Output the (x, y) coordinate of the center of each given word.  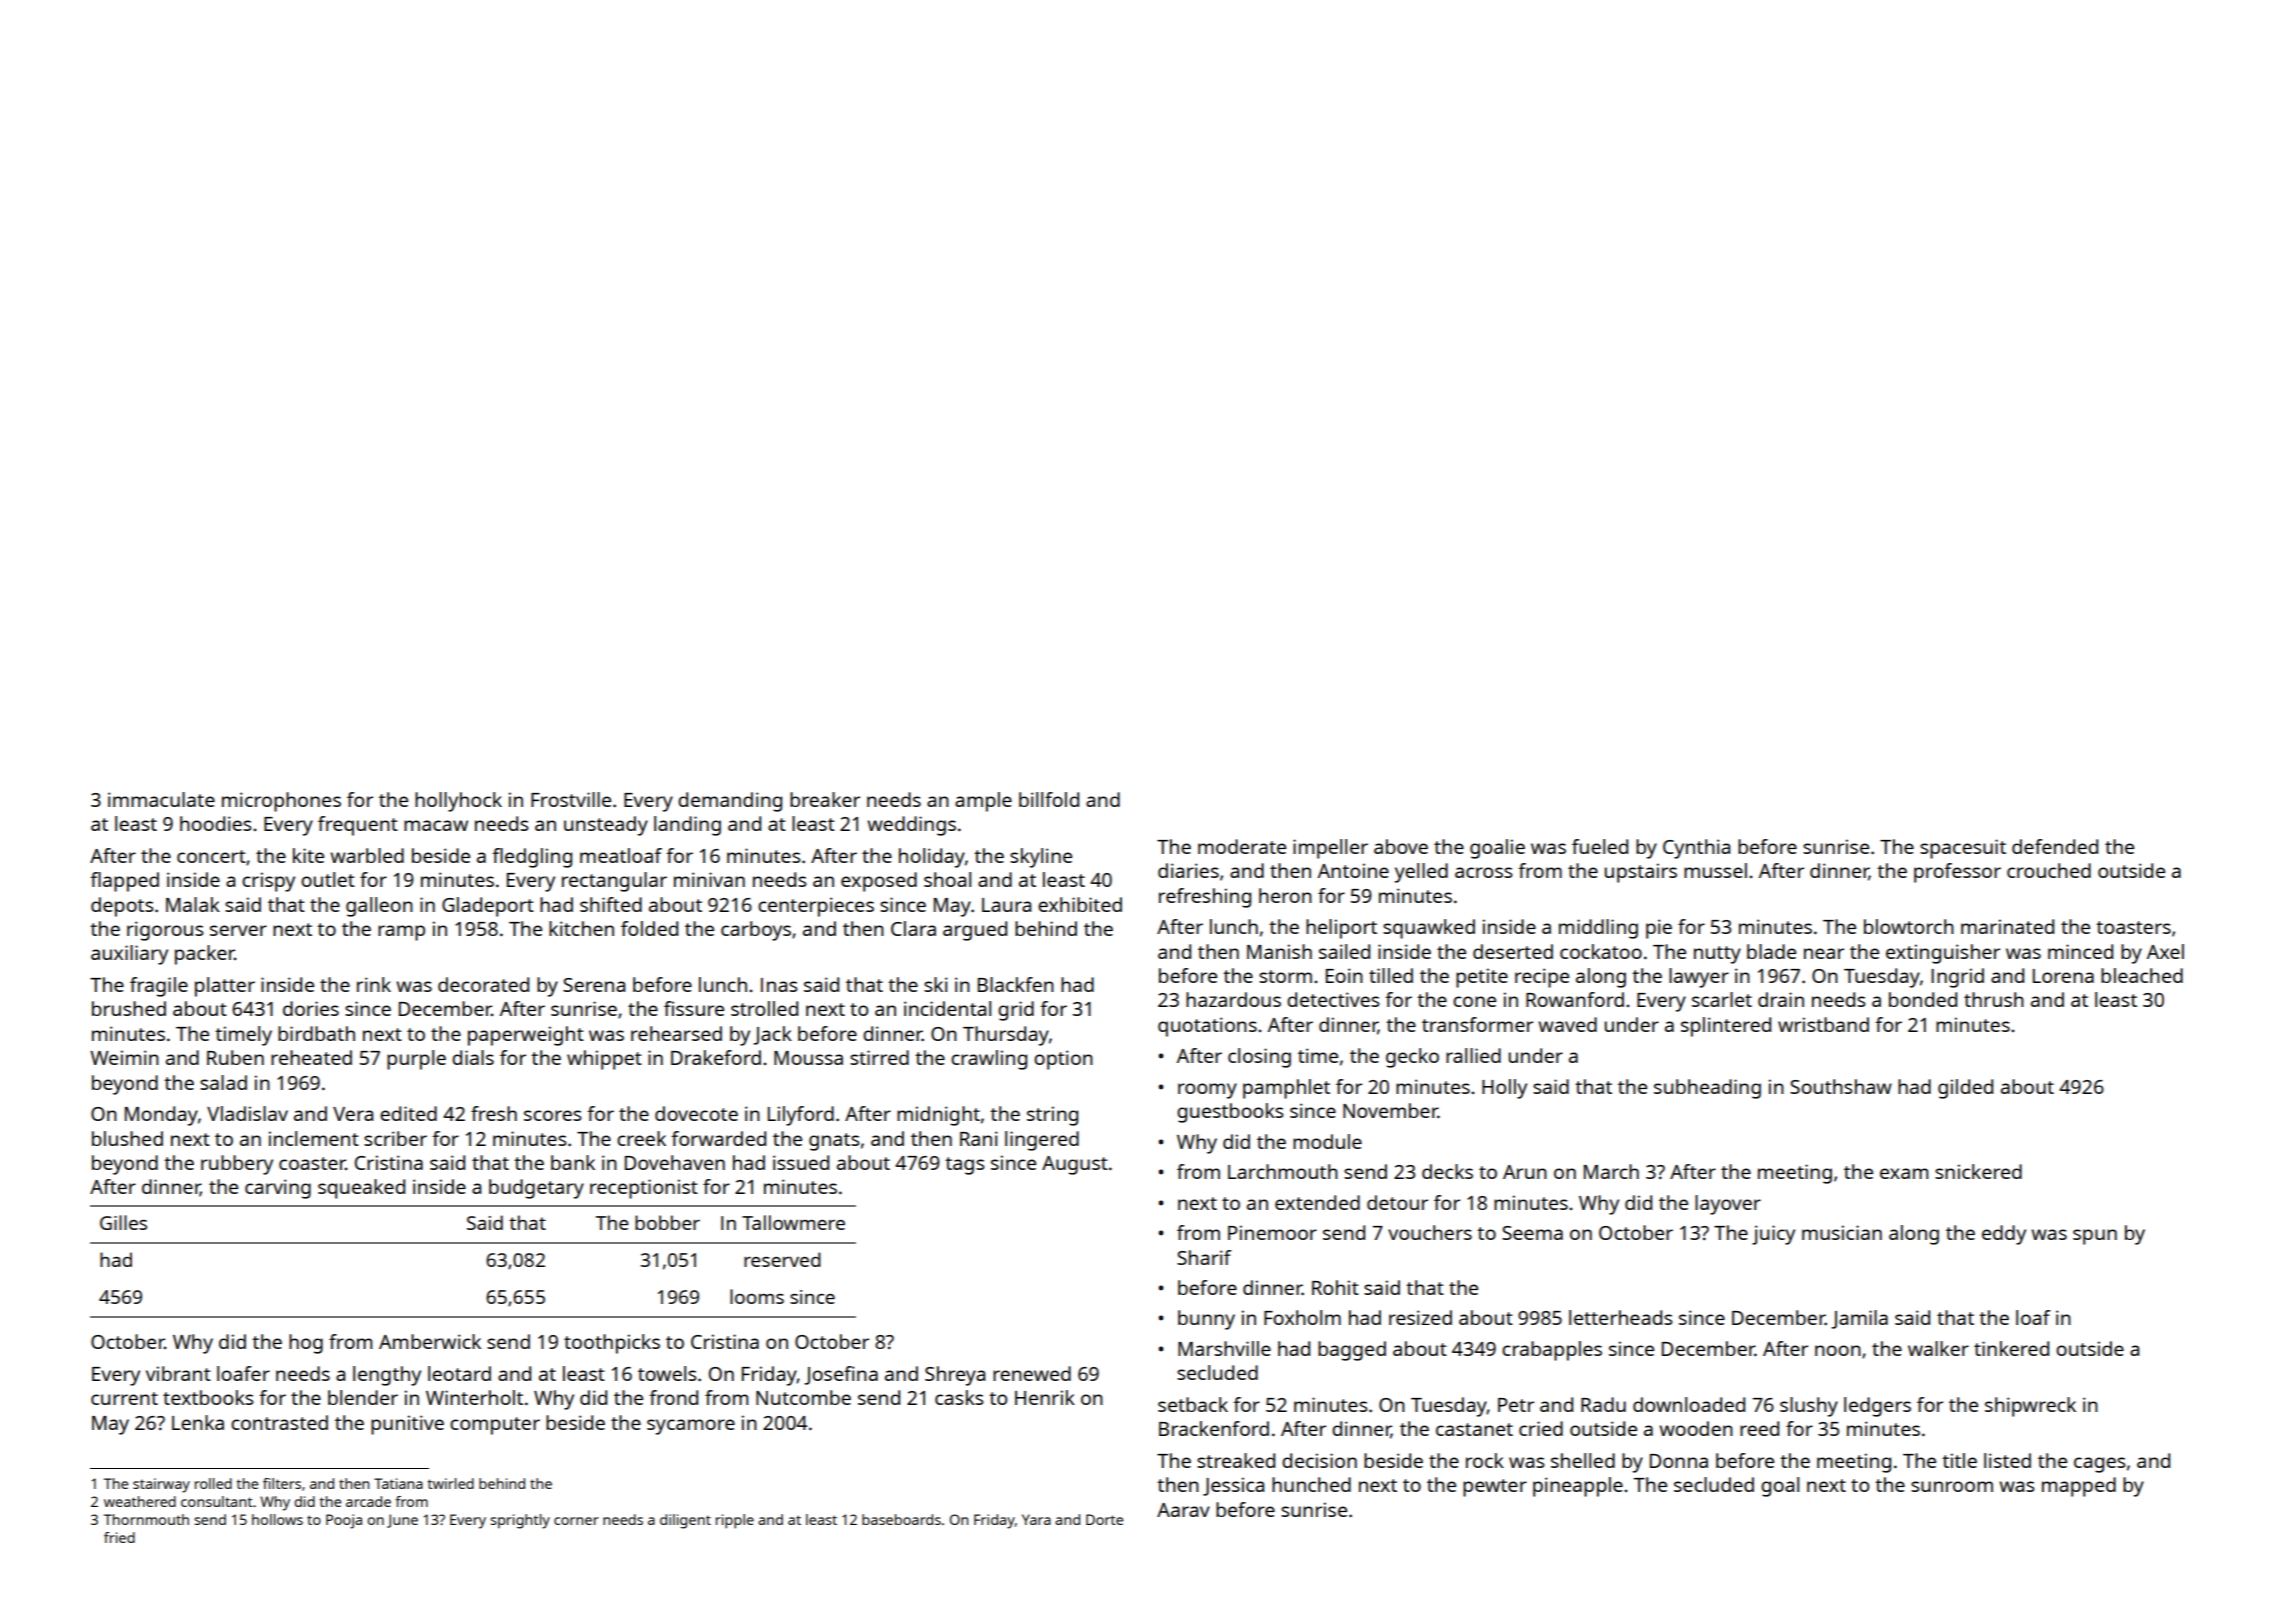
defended (2055, 846)
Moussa (808, 1058)
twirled (451, 1483)
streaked (1236, 1460)
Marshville (1224, 1348)
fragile (159, 987)
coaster (312, 1163)
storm (1285, 976)
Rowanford (1575, 999)
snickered (1978, 1171)
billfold (1049, 799)
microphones (281, 802)
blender (363, 1397)
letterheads (1620, 1317)
